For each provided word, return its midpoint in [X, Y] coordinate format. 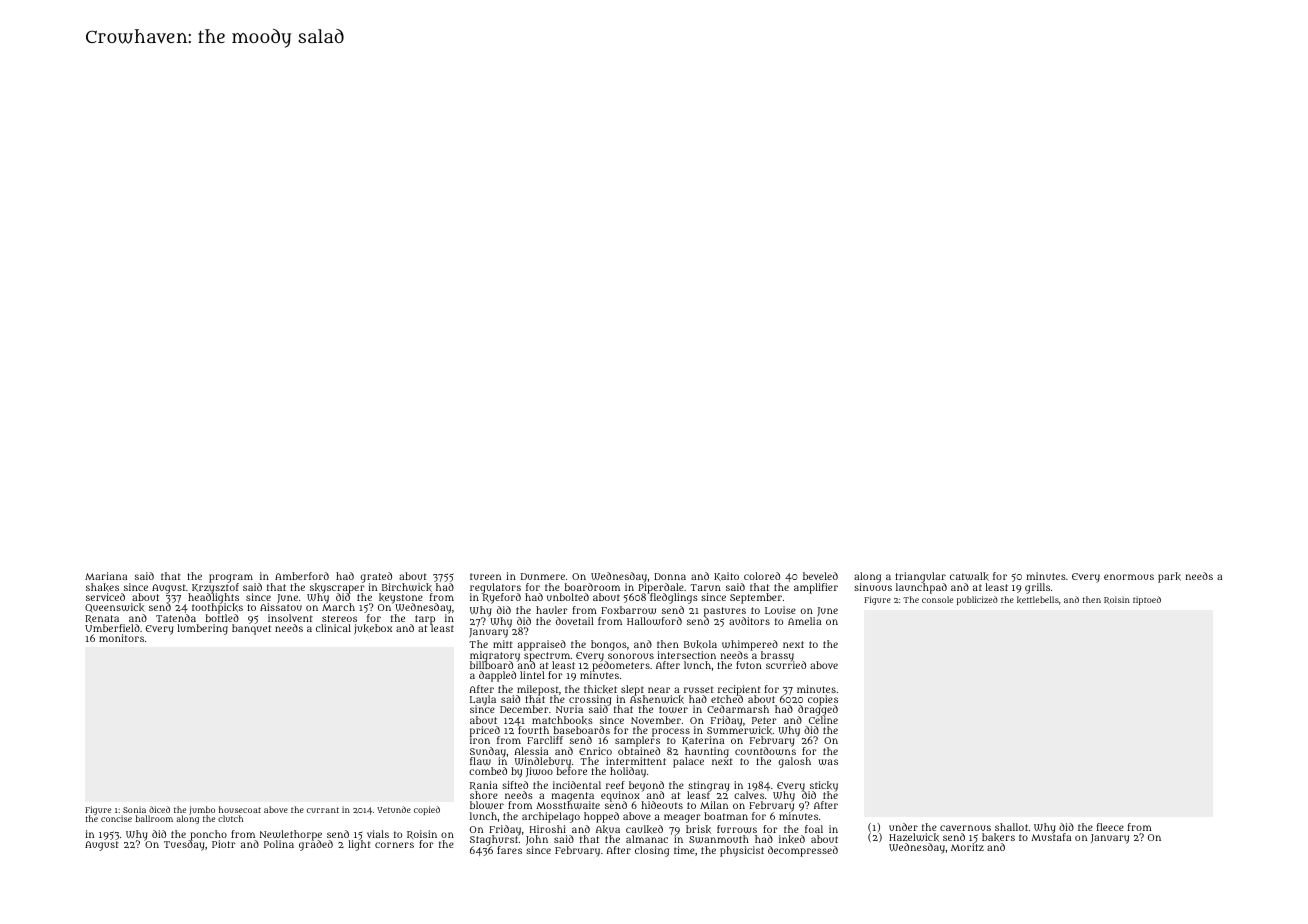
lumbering [202, 629]
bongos [609, 645]
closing [652, 851]
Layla [483, 700]
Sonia [134, 809]
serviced [105, 597]
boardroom [592, 587]
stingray [708, 786]
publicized [977, 600]
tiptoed [1147, 600]
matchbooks [562, 720]
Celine [823, 720]
